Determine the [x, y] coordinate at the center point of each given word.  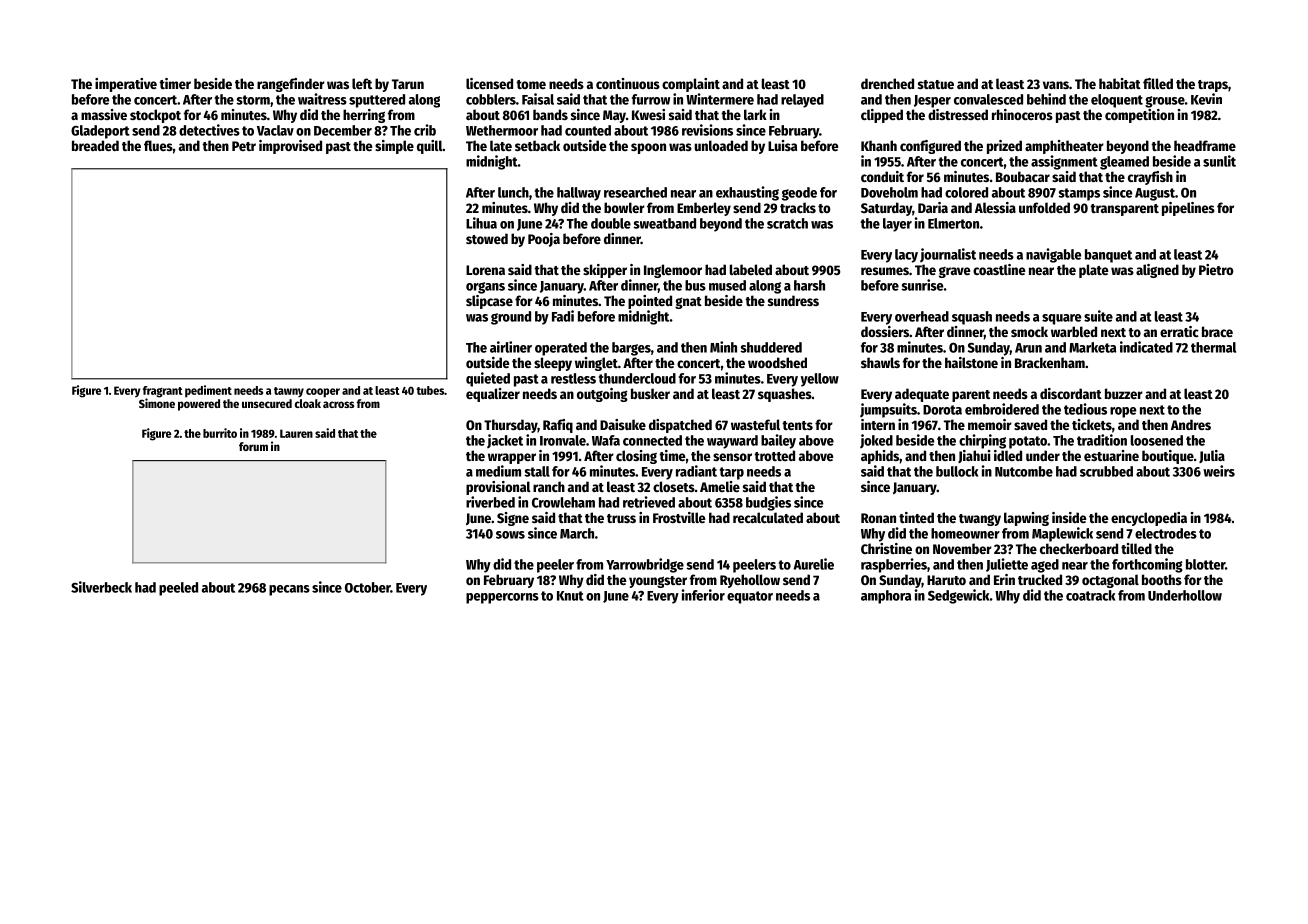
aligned [1157, 271]
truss [621, 518]
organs [485, 288]
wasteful [755, 424]
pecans [289, 590]
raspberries [894, 565]
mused [727, 285]
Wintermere [720, 99]
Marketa [1092, 347]
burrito [220, 433]
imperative [126, 85]
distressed [958, 114]
